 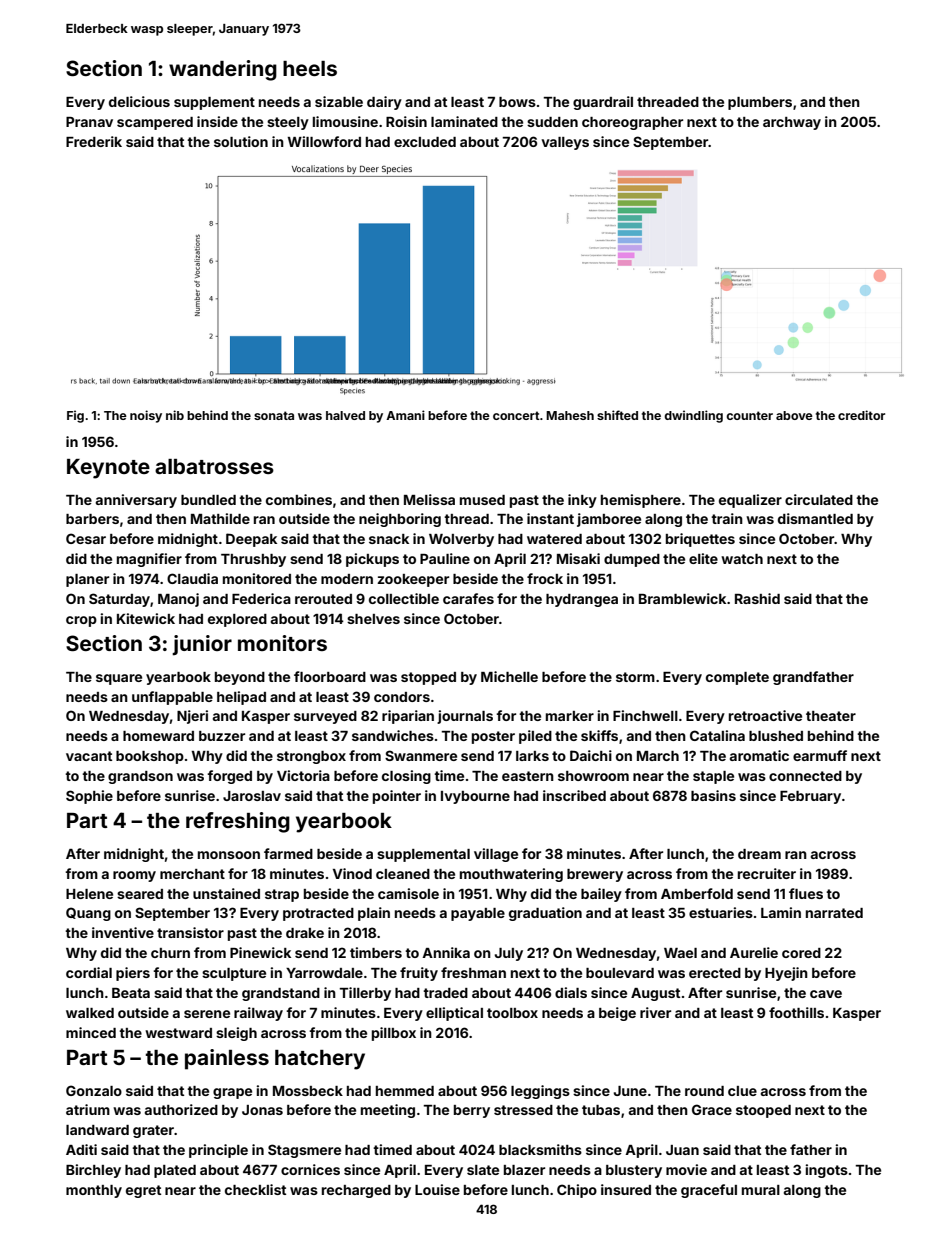 What do you see at coordinates (428, 678) in the screenshot?
I see `stopped` at bounding box center [428, 678].
